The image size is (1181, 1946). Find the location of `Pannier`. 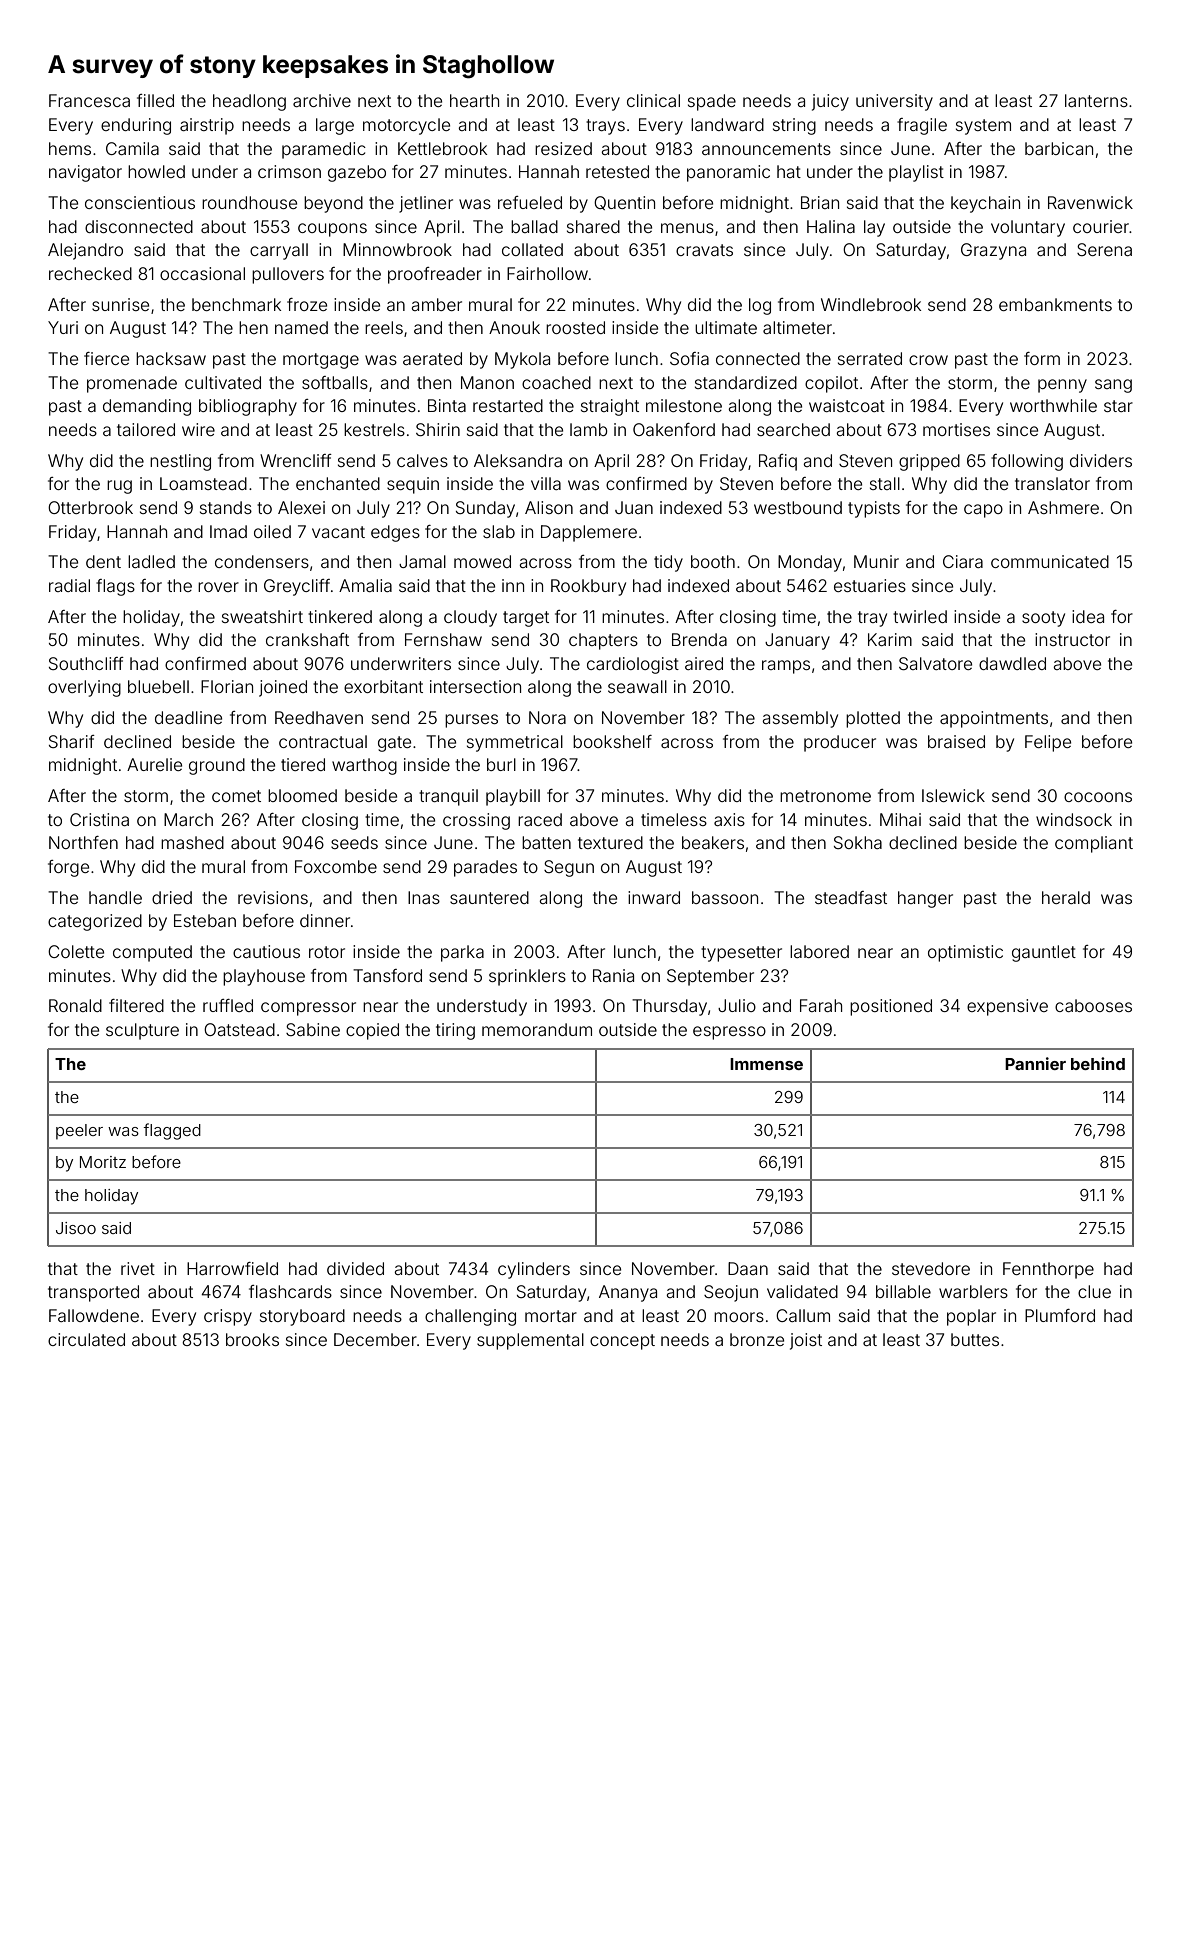

Pannier is located at coordinates (1035, 1063).
